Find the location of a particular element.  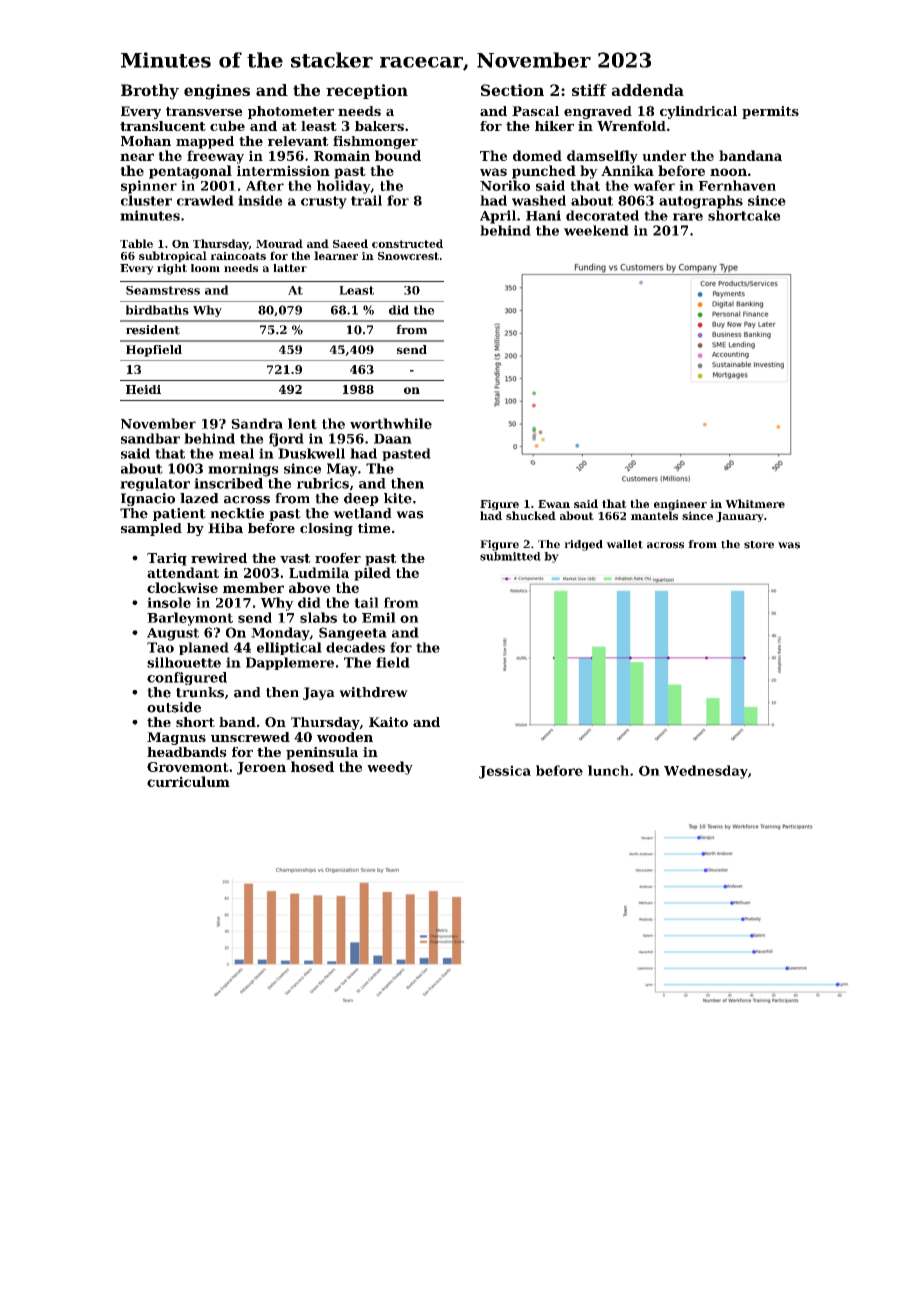

addenda is located at coordinates (647, 90).
